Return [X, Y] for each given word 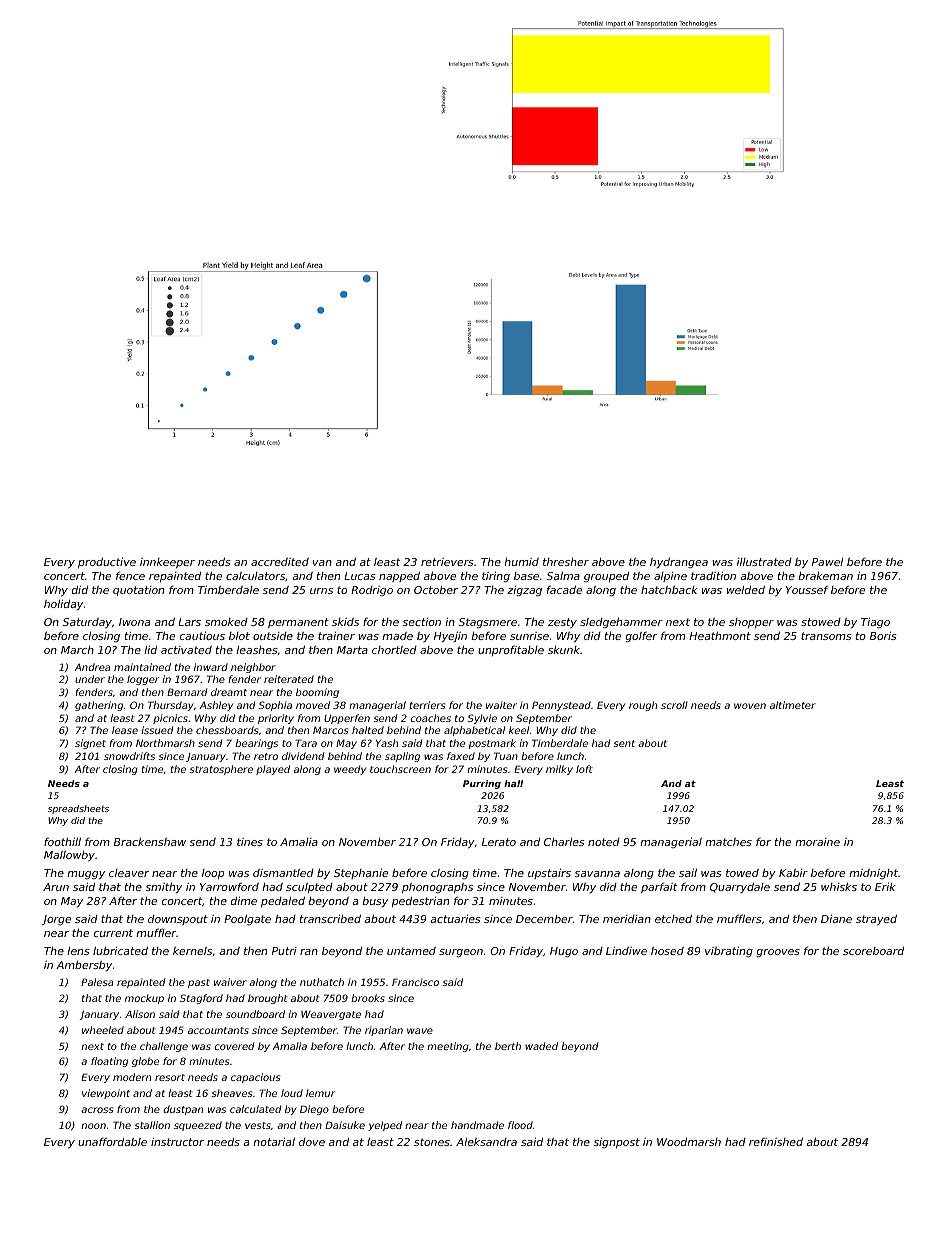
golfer [641, 636]
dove [312, 1142]
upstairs [549, 873]
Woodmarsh [689, 1142]
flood [520, 1125]
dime [244, 901]
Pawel [827, 562]
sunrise [529, 636]
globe [145, 1062]
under [90, 679]
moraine [817, 842]
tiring [496, 577]
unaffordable [112, 1141]
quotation [138, 591]
